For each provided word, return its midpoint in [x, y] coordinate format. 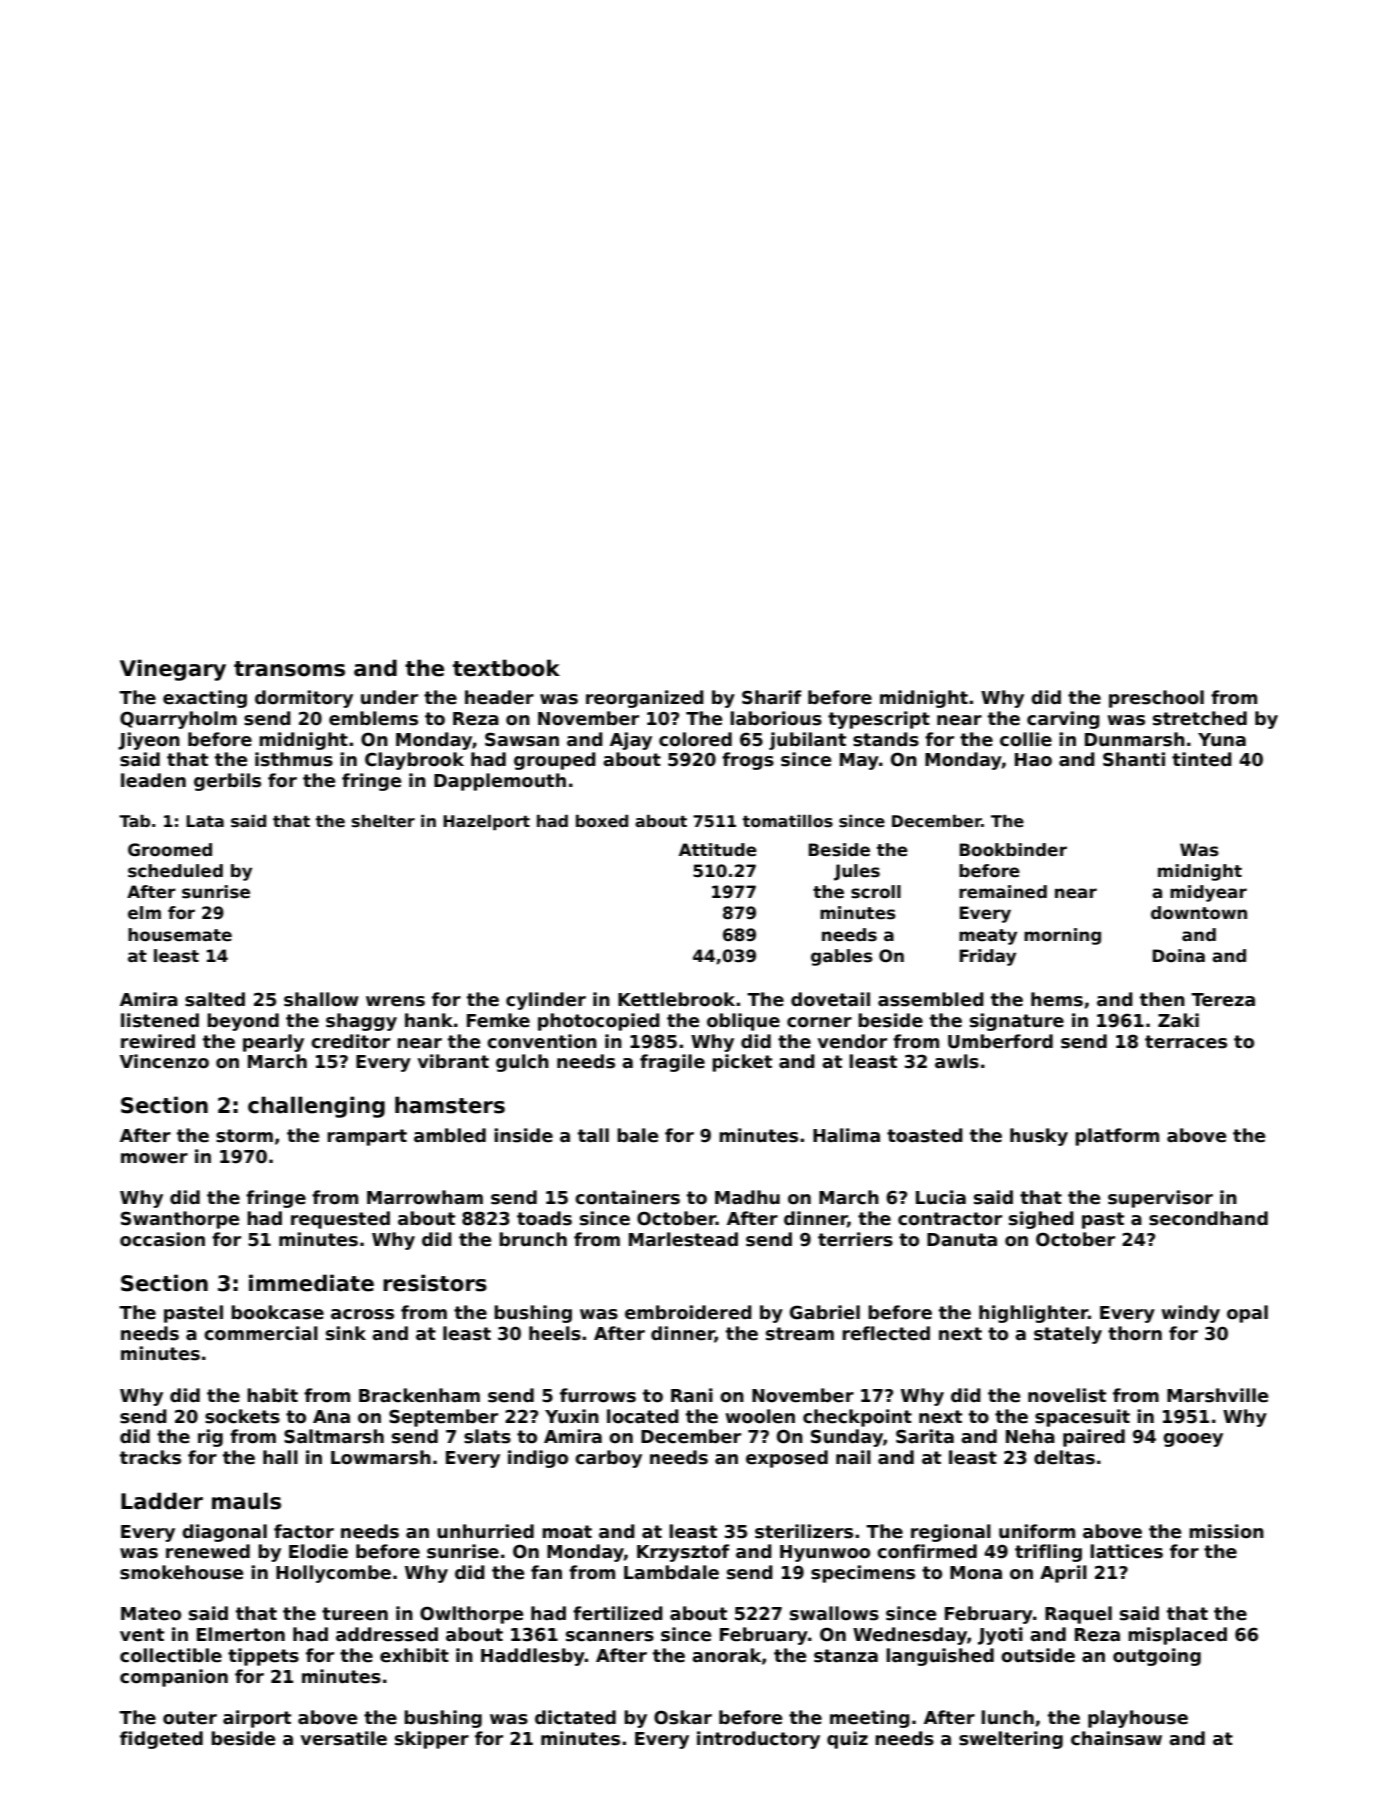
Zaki [1178, 1020]
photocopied [599, 1022]
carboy [608, 1459]
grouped [555, 761]
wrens [395, 1001]
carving [1063, 720]
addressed [387, 1634]
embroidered [688, 1312]
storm [244, 1136]
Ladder [162, 1501]
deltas [1064, 1457]
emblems [373, 718]
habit [272, 1395]
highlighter [1033, 1314]
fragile [672, 1063]
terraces [1186, 1042]
